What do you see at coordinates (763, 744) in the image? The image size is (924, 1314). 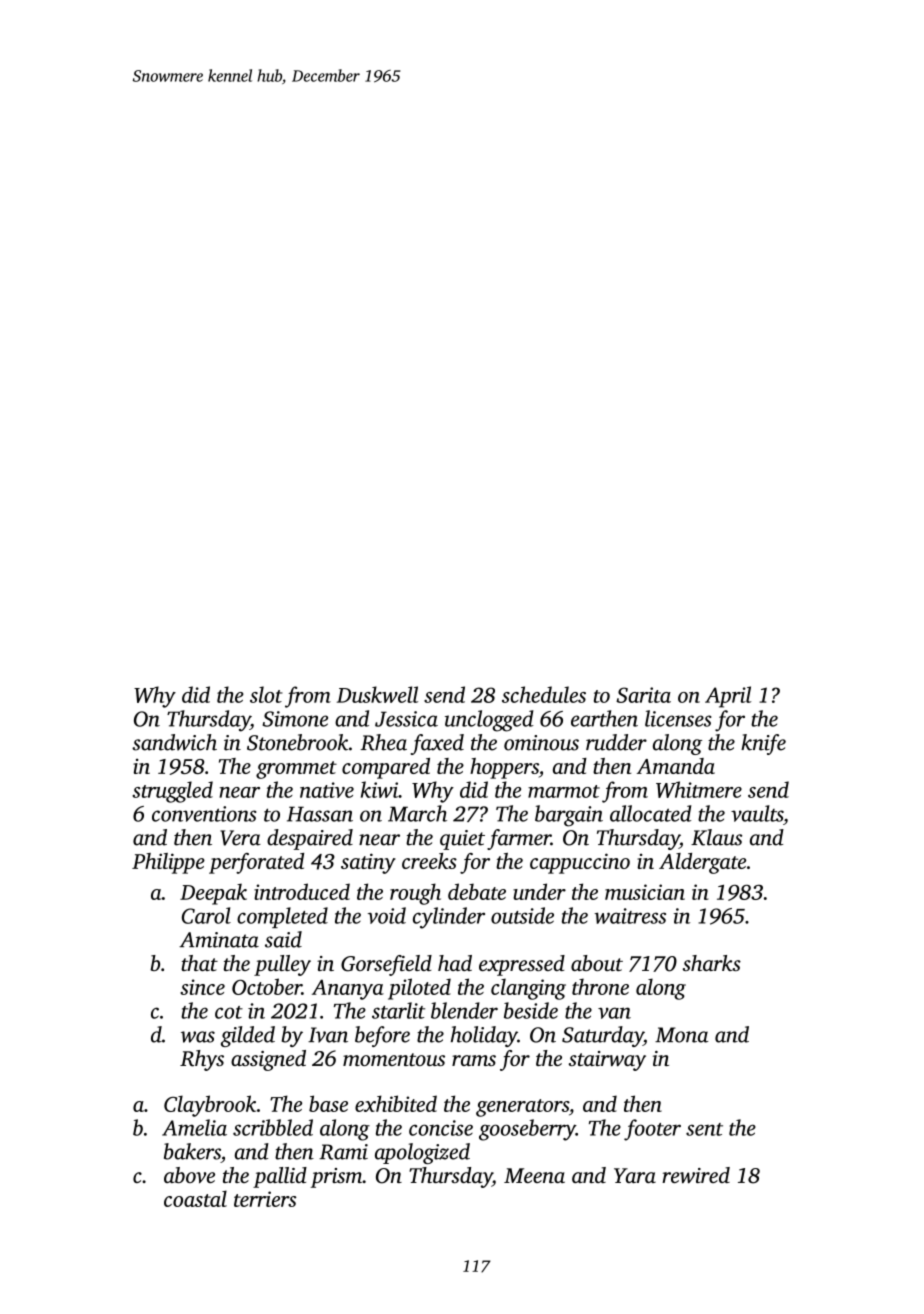 I see `knife` at bounding box center [763, 744].
